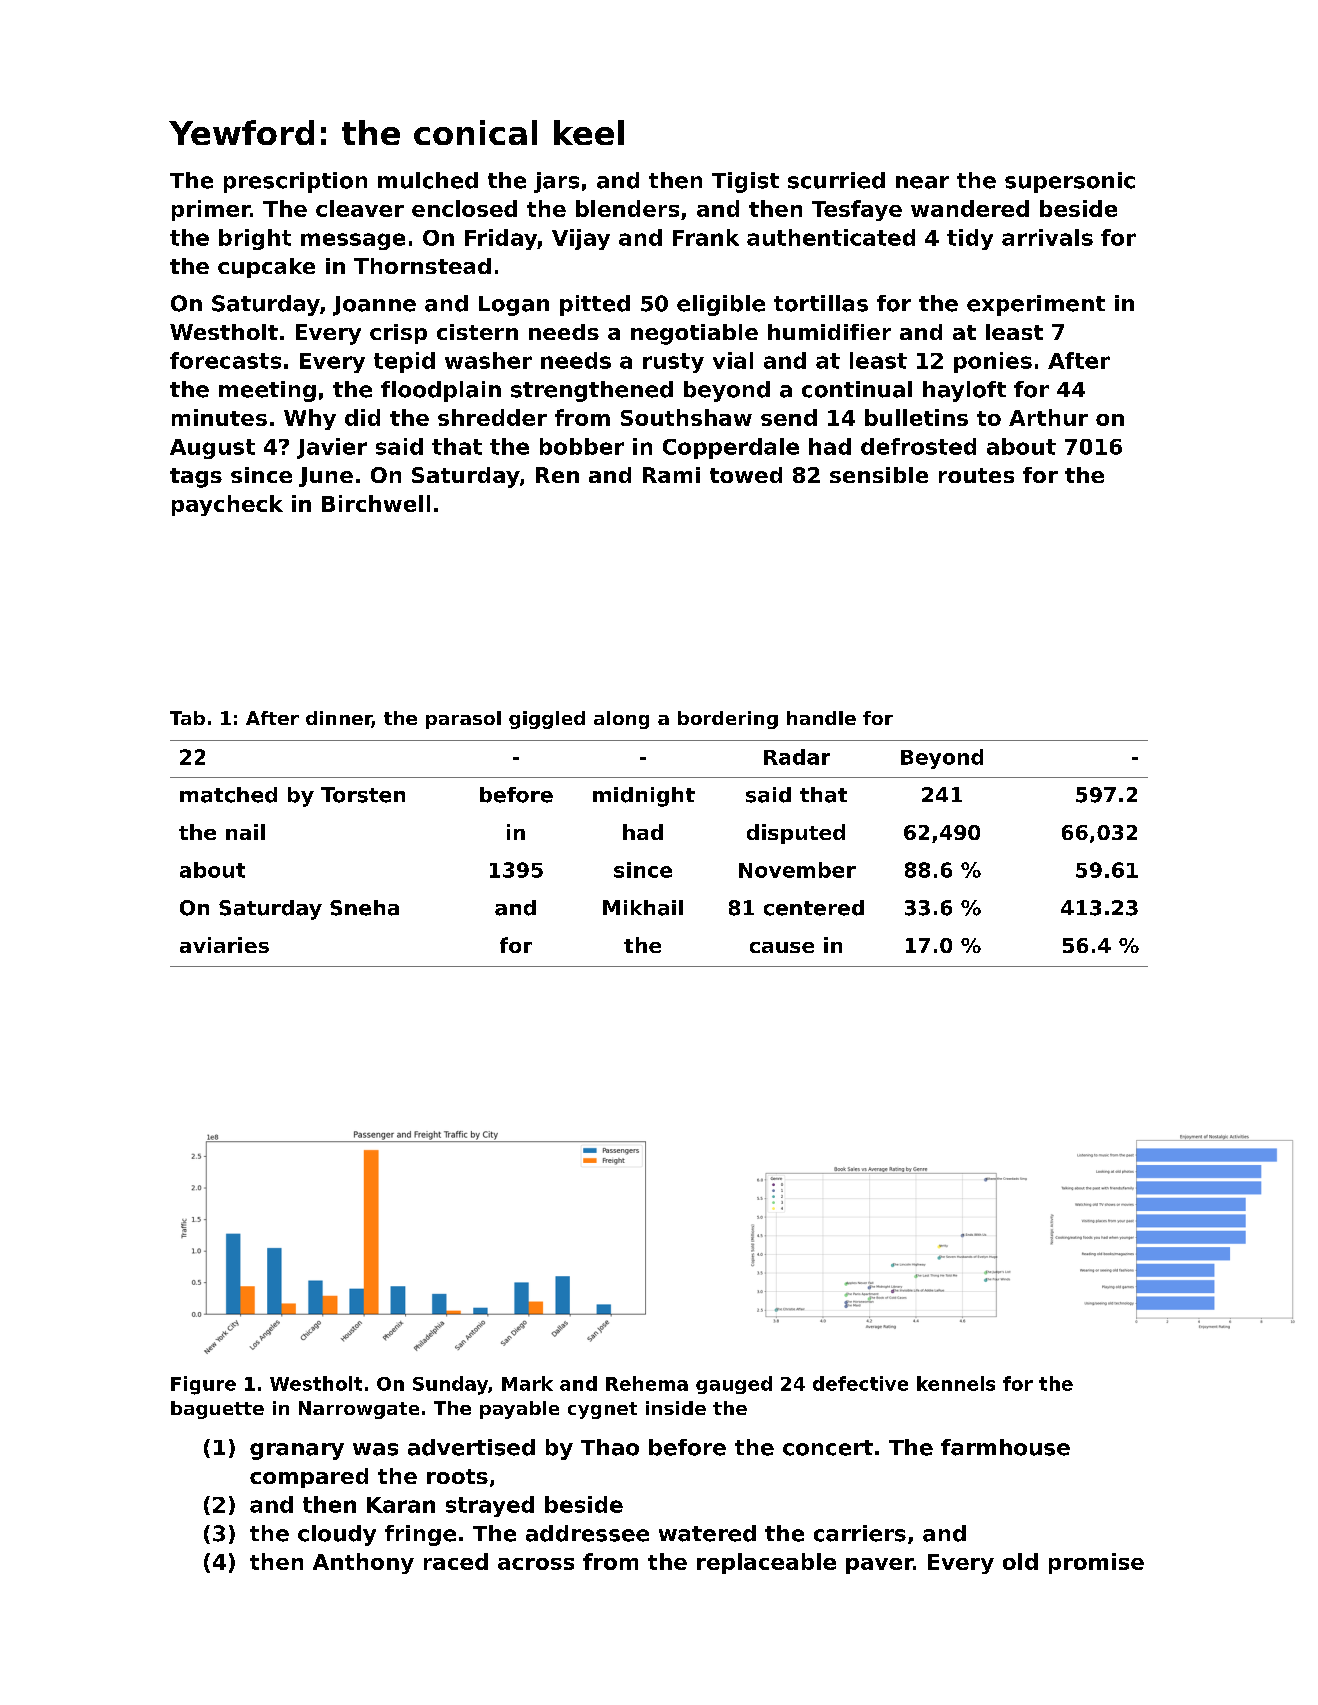 The image size is (1318, 1705). I want to click on cloudy, so click(337, 1535).
